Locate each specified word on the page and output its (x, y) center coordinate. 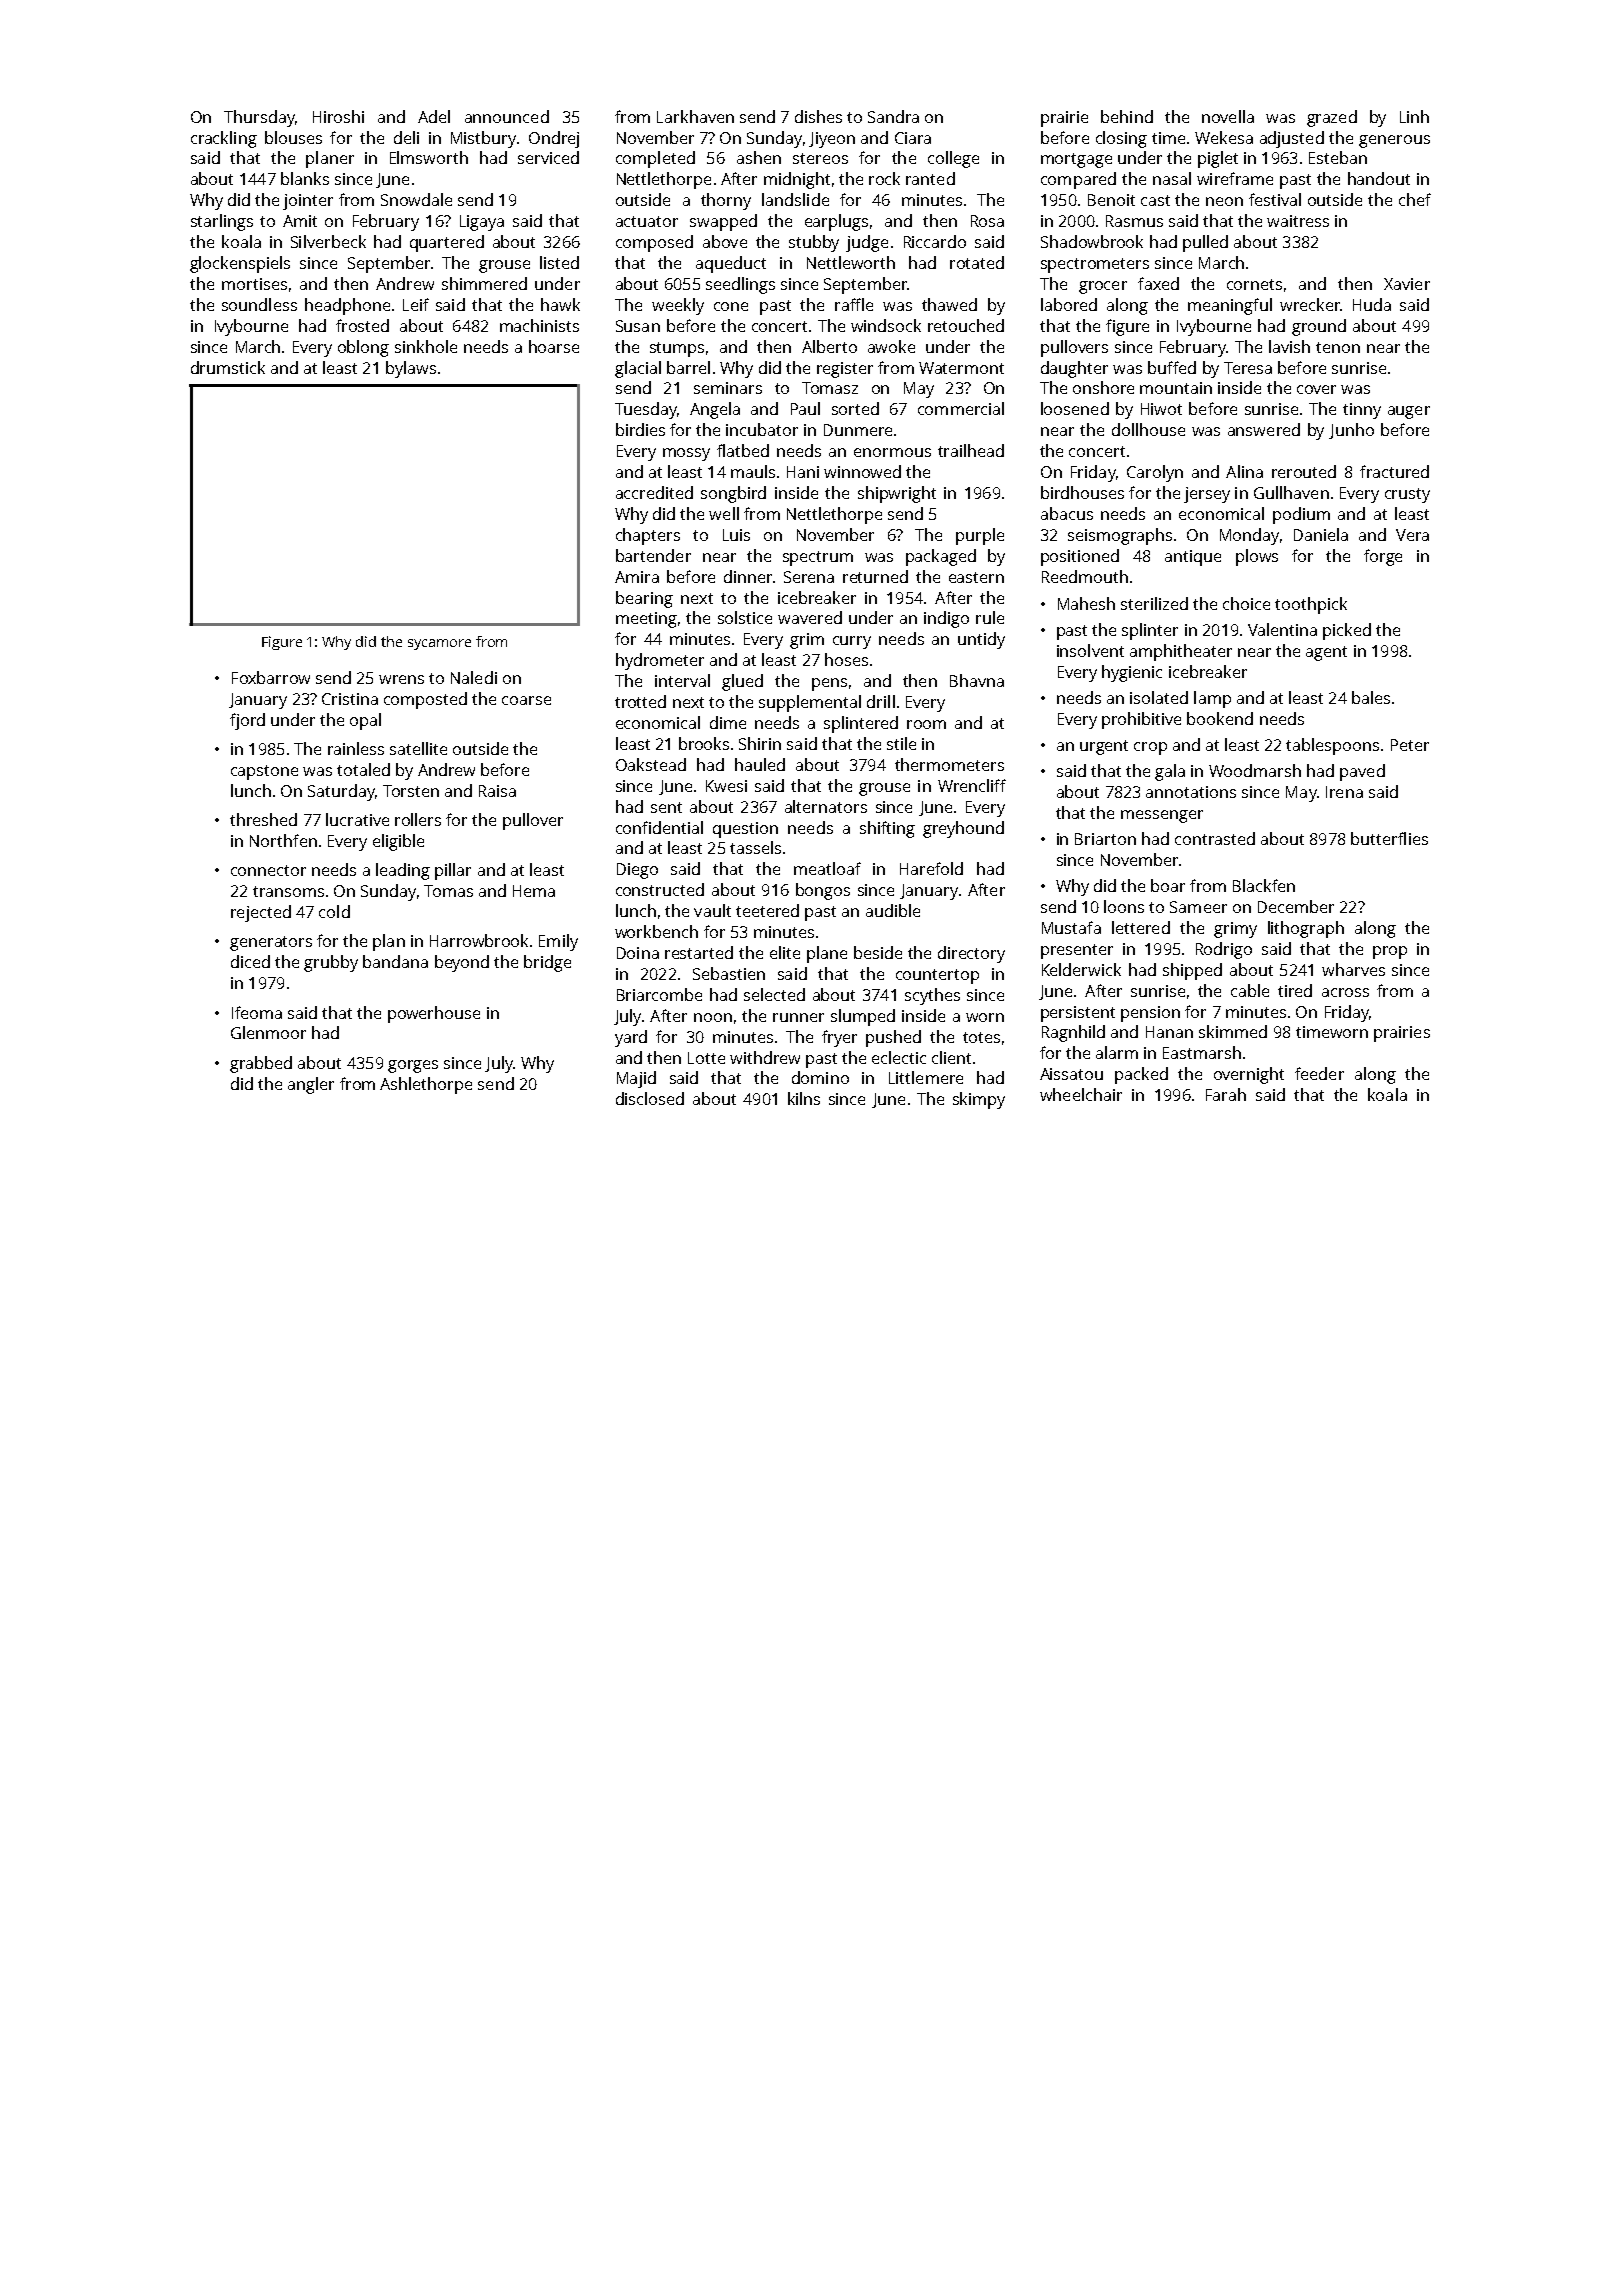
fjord (247, 721)
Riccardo (935, 241)
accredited (654, 492)
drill (881, 701)
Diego (637, 871)
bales (1371, 697)
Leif (416, 304)
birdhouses (1082, 492)
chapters (648, 536)
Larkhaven (695, 116)
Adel (434, 116)
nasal (1172, 178)
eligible (398, 842)
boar (1168, 885)
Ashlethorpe (426, 1085)
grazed (1332, 118)
